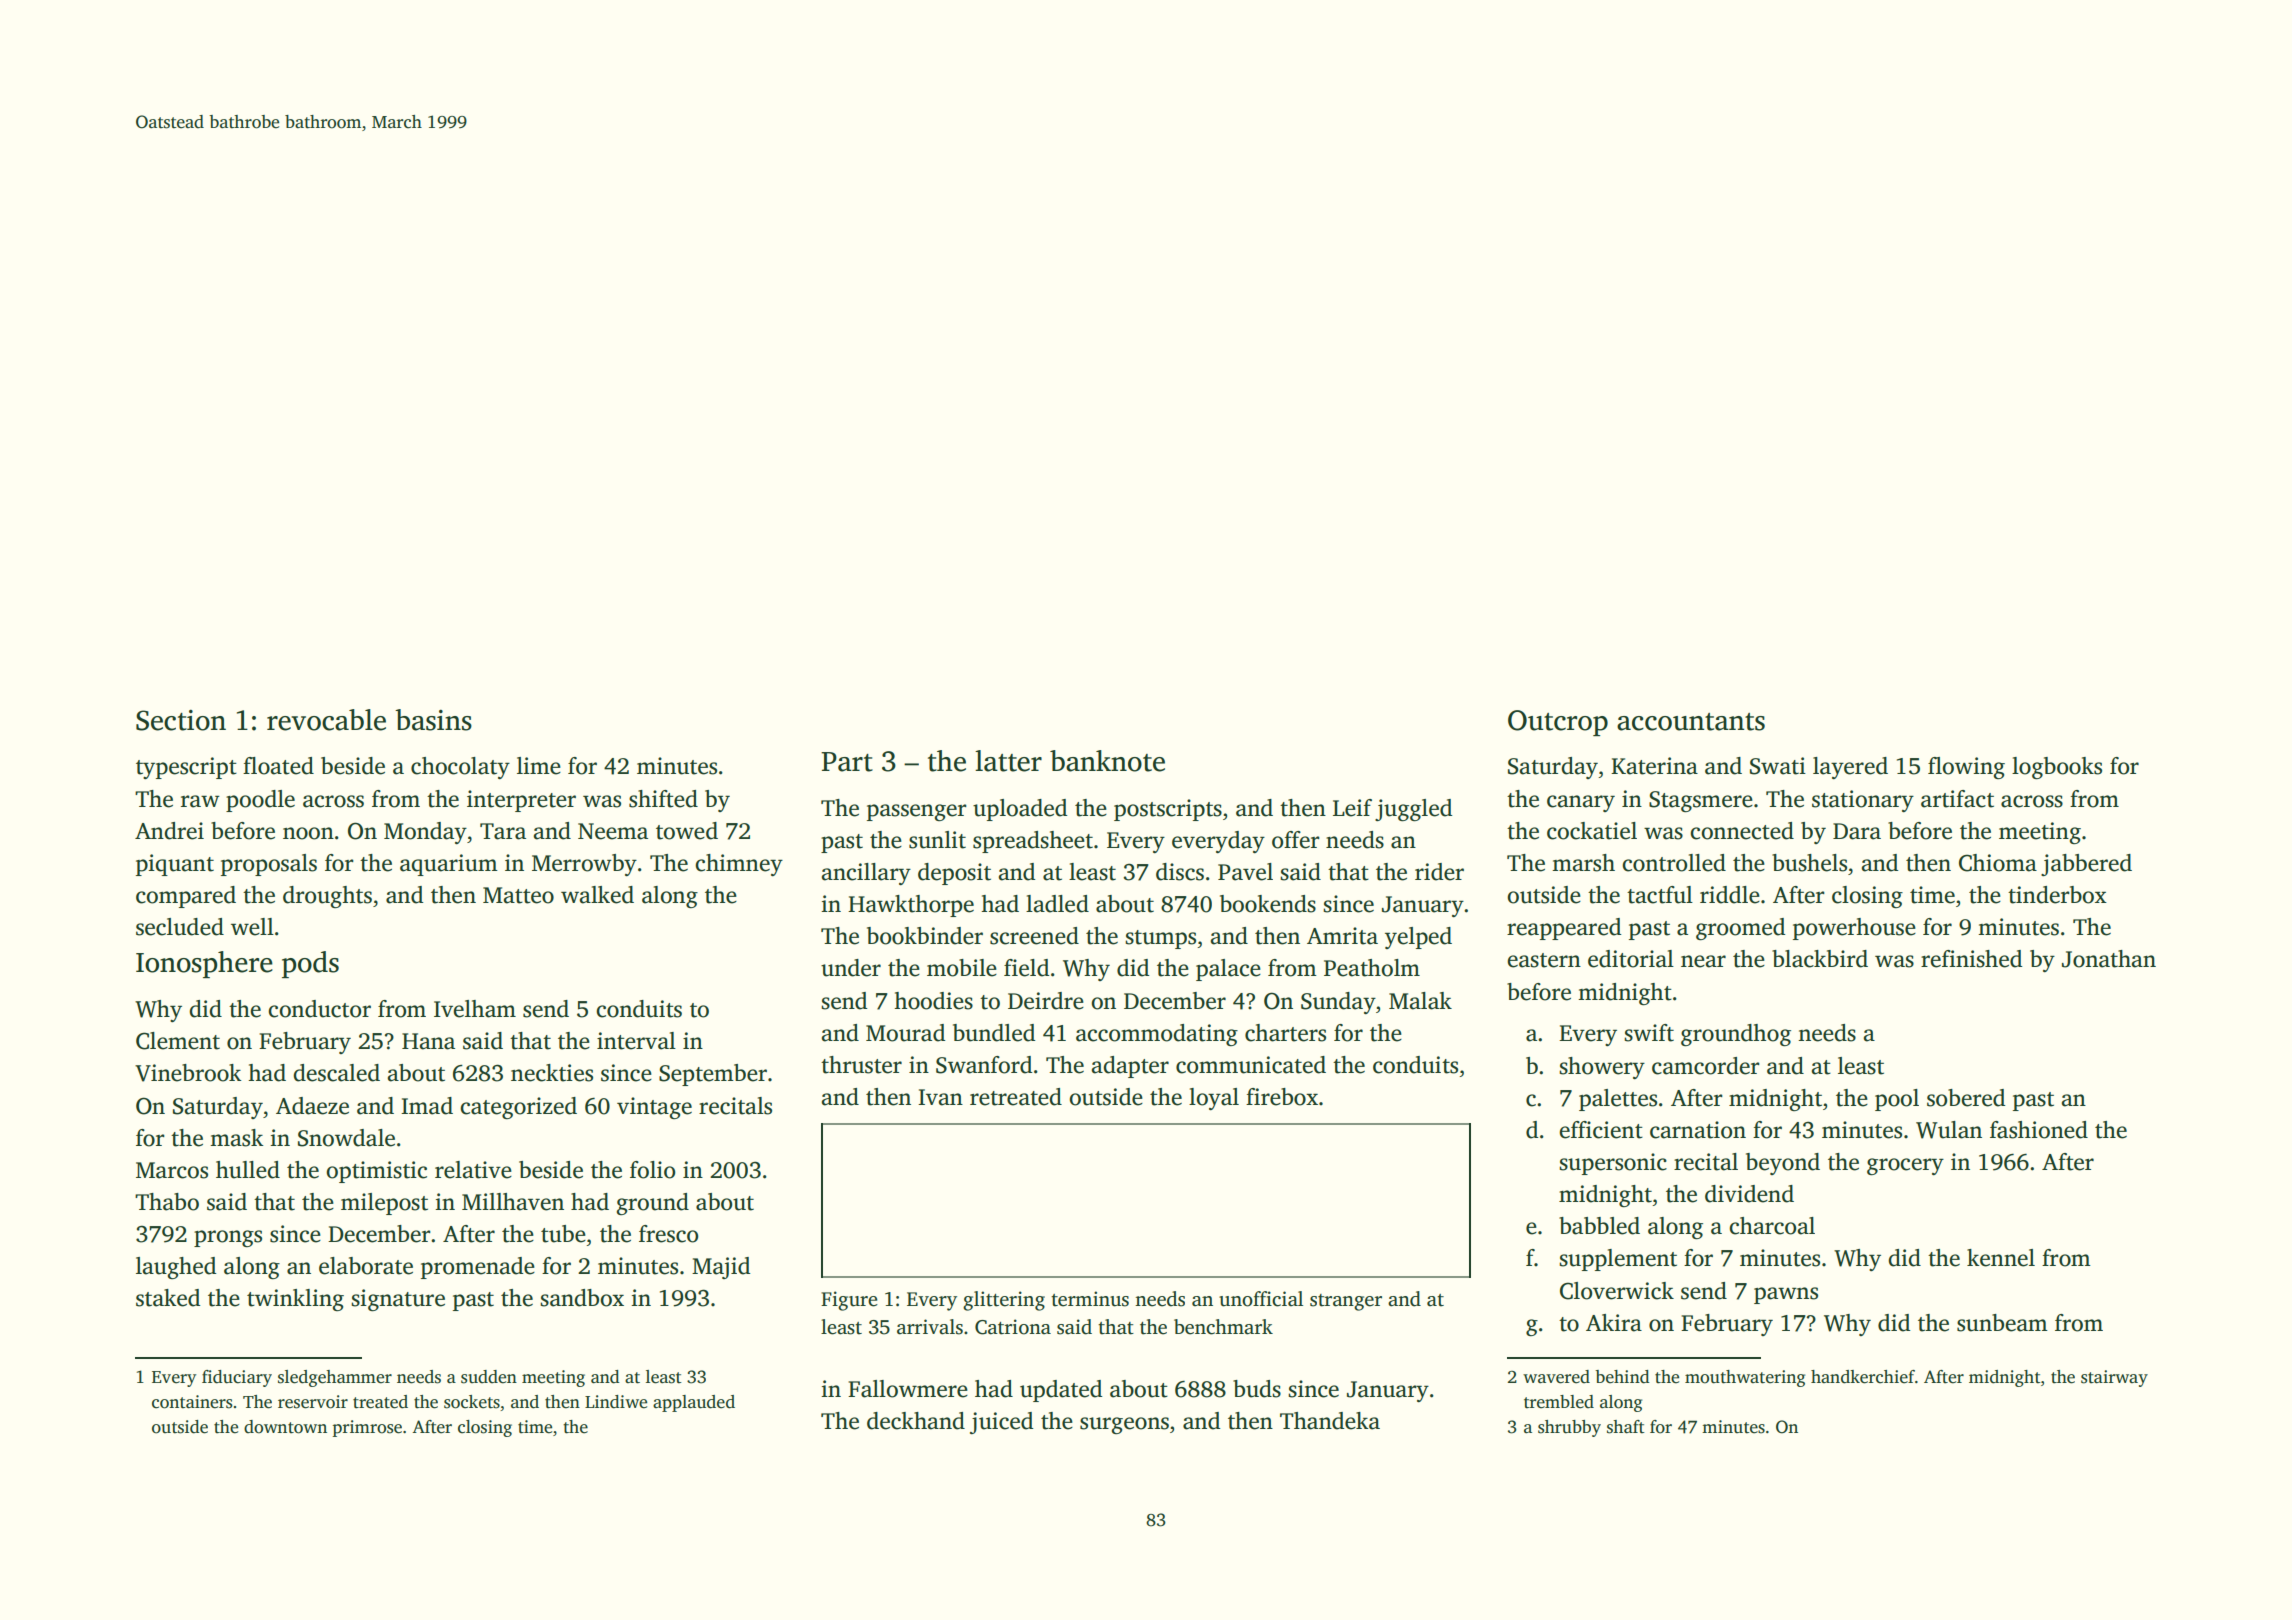 The image size is (2292, 1620). Describe the element at coordinates (1558, 723) in the page. I see `Outcrop` at that location.
